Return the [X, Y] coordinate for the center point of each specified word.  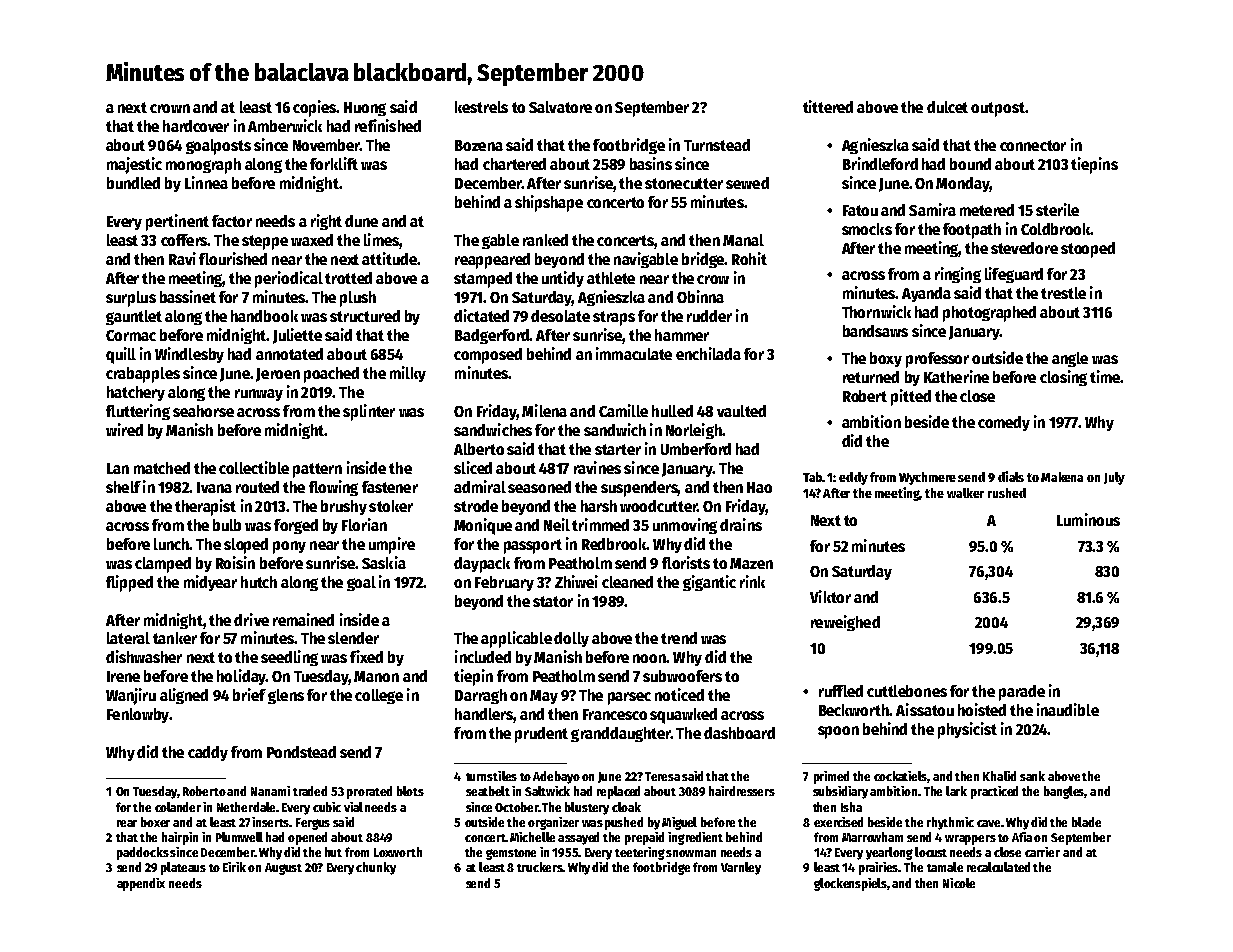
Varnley [741, 868]
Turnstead [717, 145]
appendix [141, 884]
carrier [1042, 852]
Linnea [206, 182]
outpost [998, 109]
